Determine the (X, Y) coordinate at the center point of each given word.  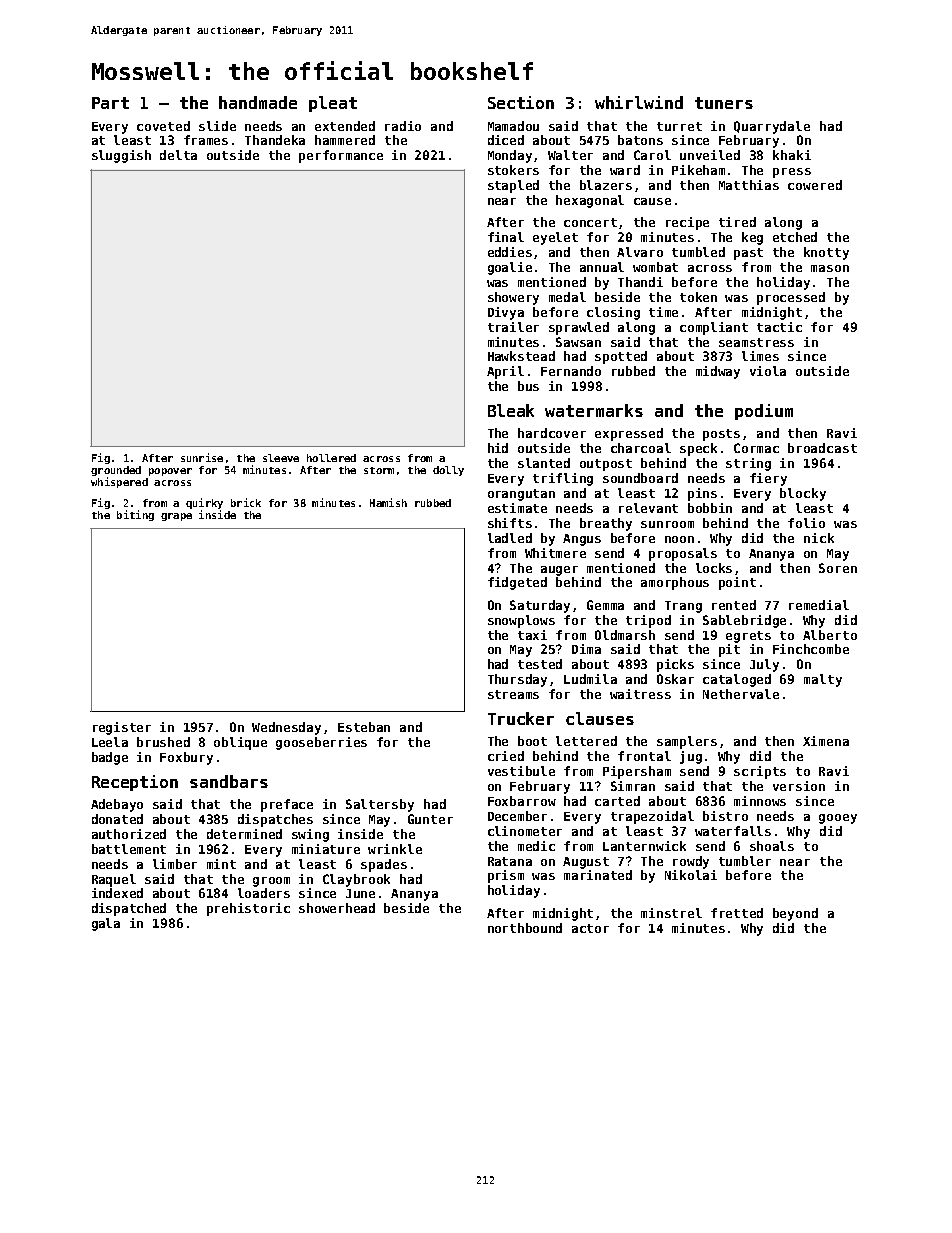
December (517, 816)
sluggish (121, 156)
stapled (513, 186)
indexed (117, 893)
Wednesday (286, 728)
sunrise (202, 457)
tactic (779, 327)
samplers (687, 742)
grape (176, 517)
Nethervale (741, 694)
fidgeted (517, 583)
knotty (826, 253)
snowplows (521, 621)
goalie (510, 268)
